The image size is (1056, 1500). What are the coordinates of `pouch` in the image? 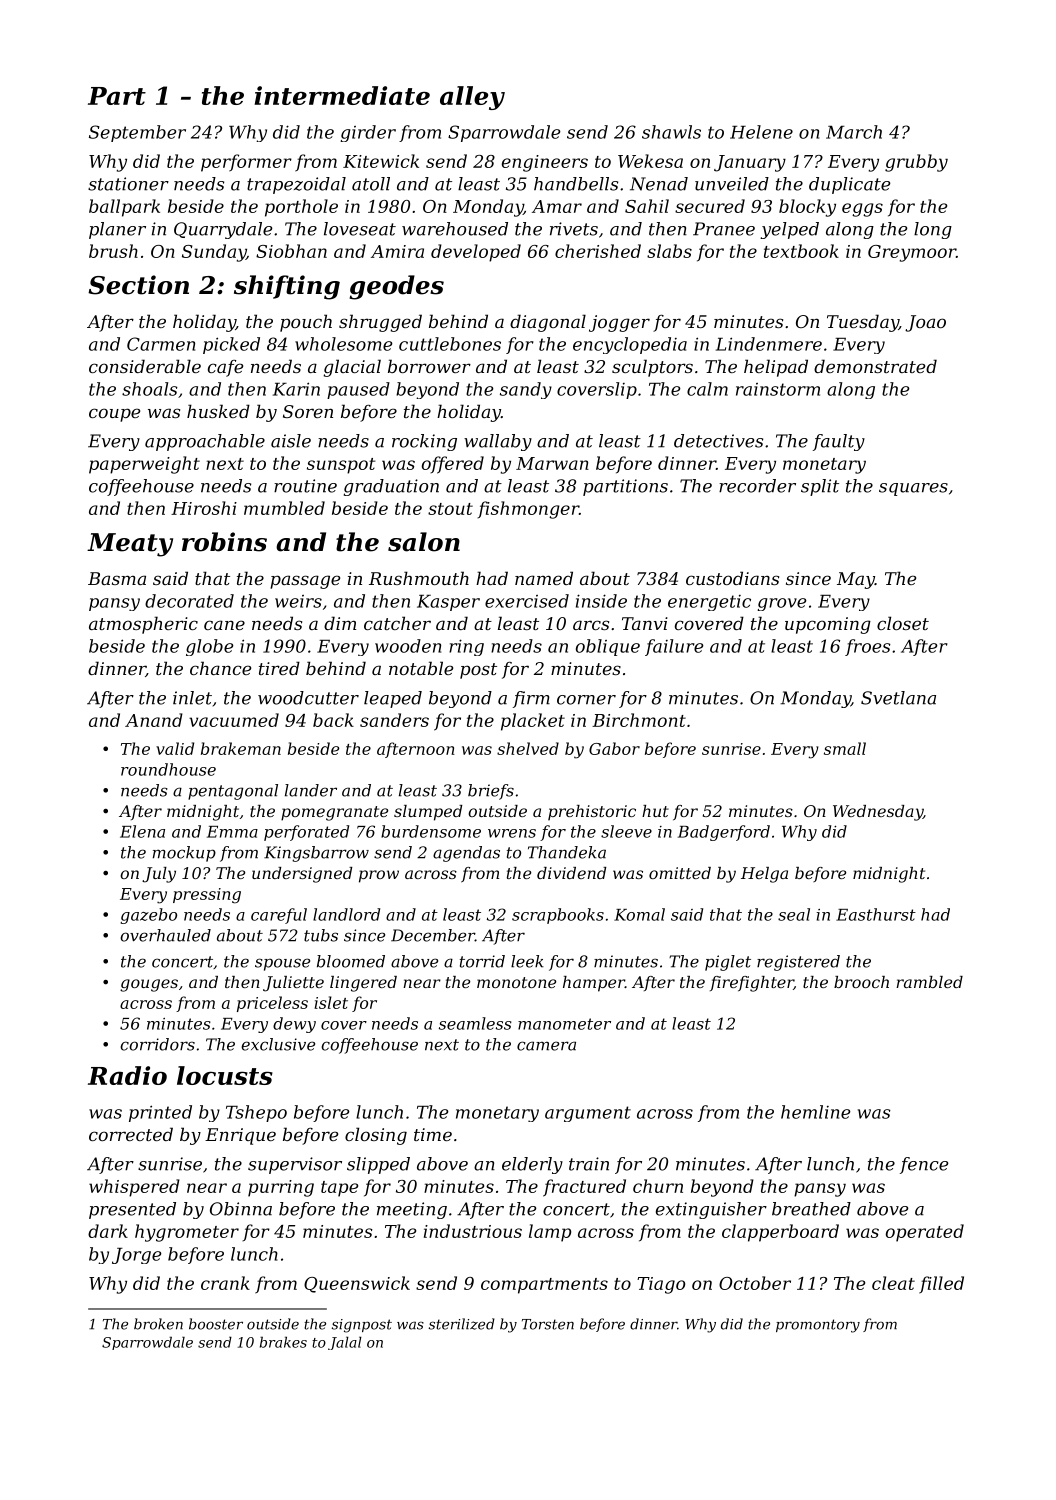 It's located at (306, 323).
